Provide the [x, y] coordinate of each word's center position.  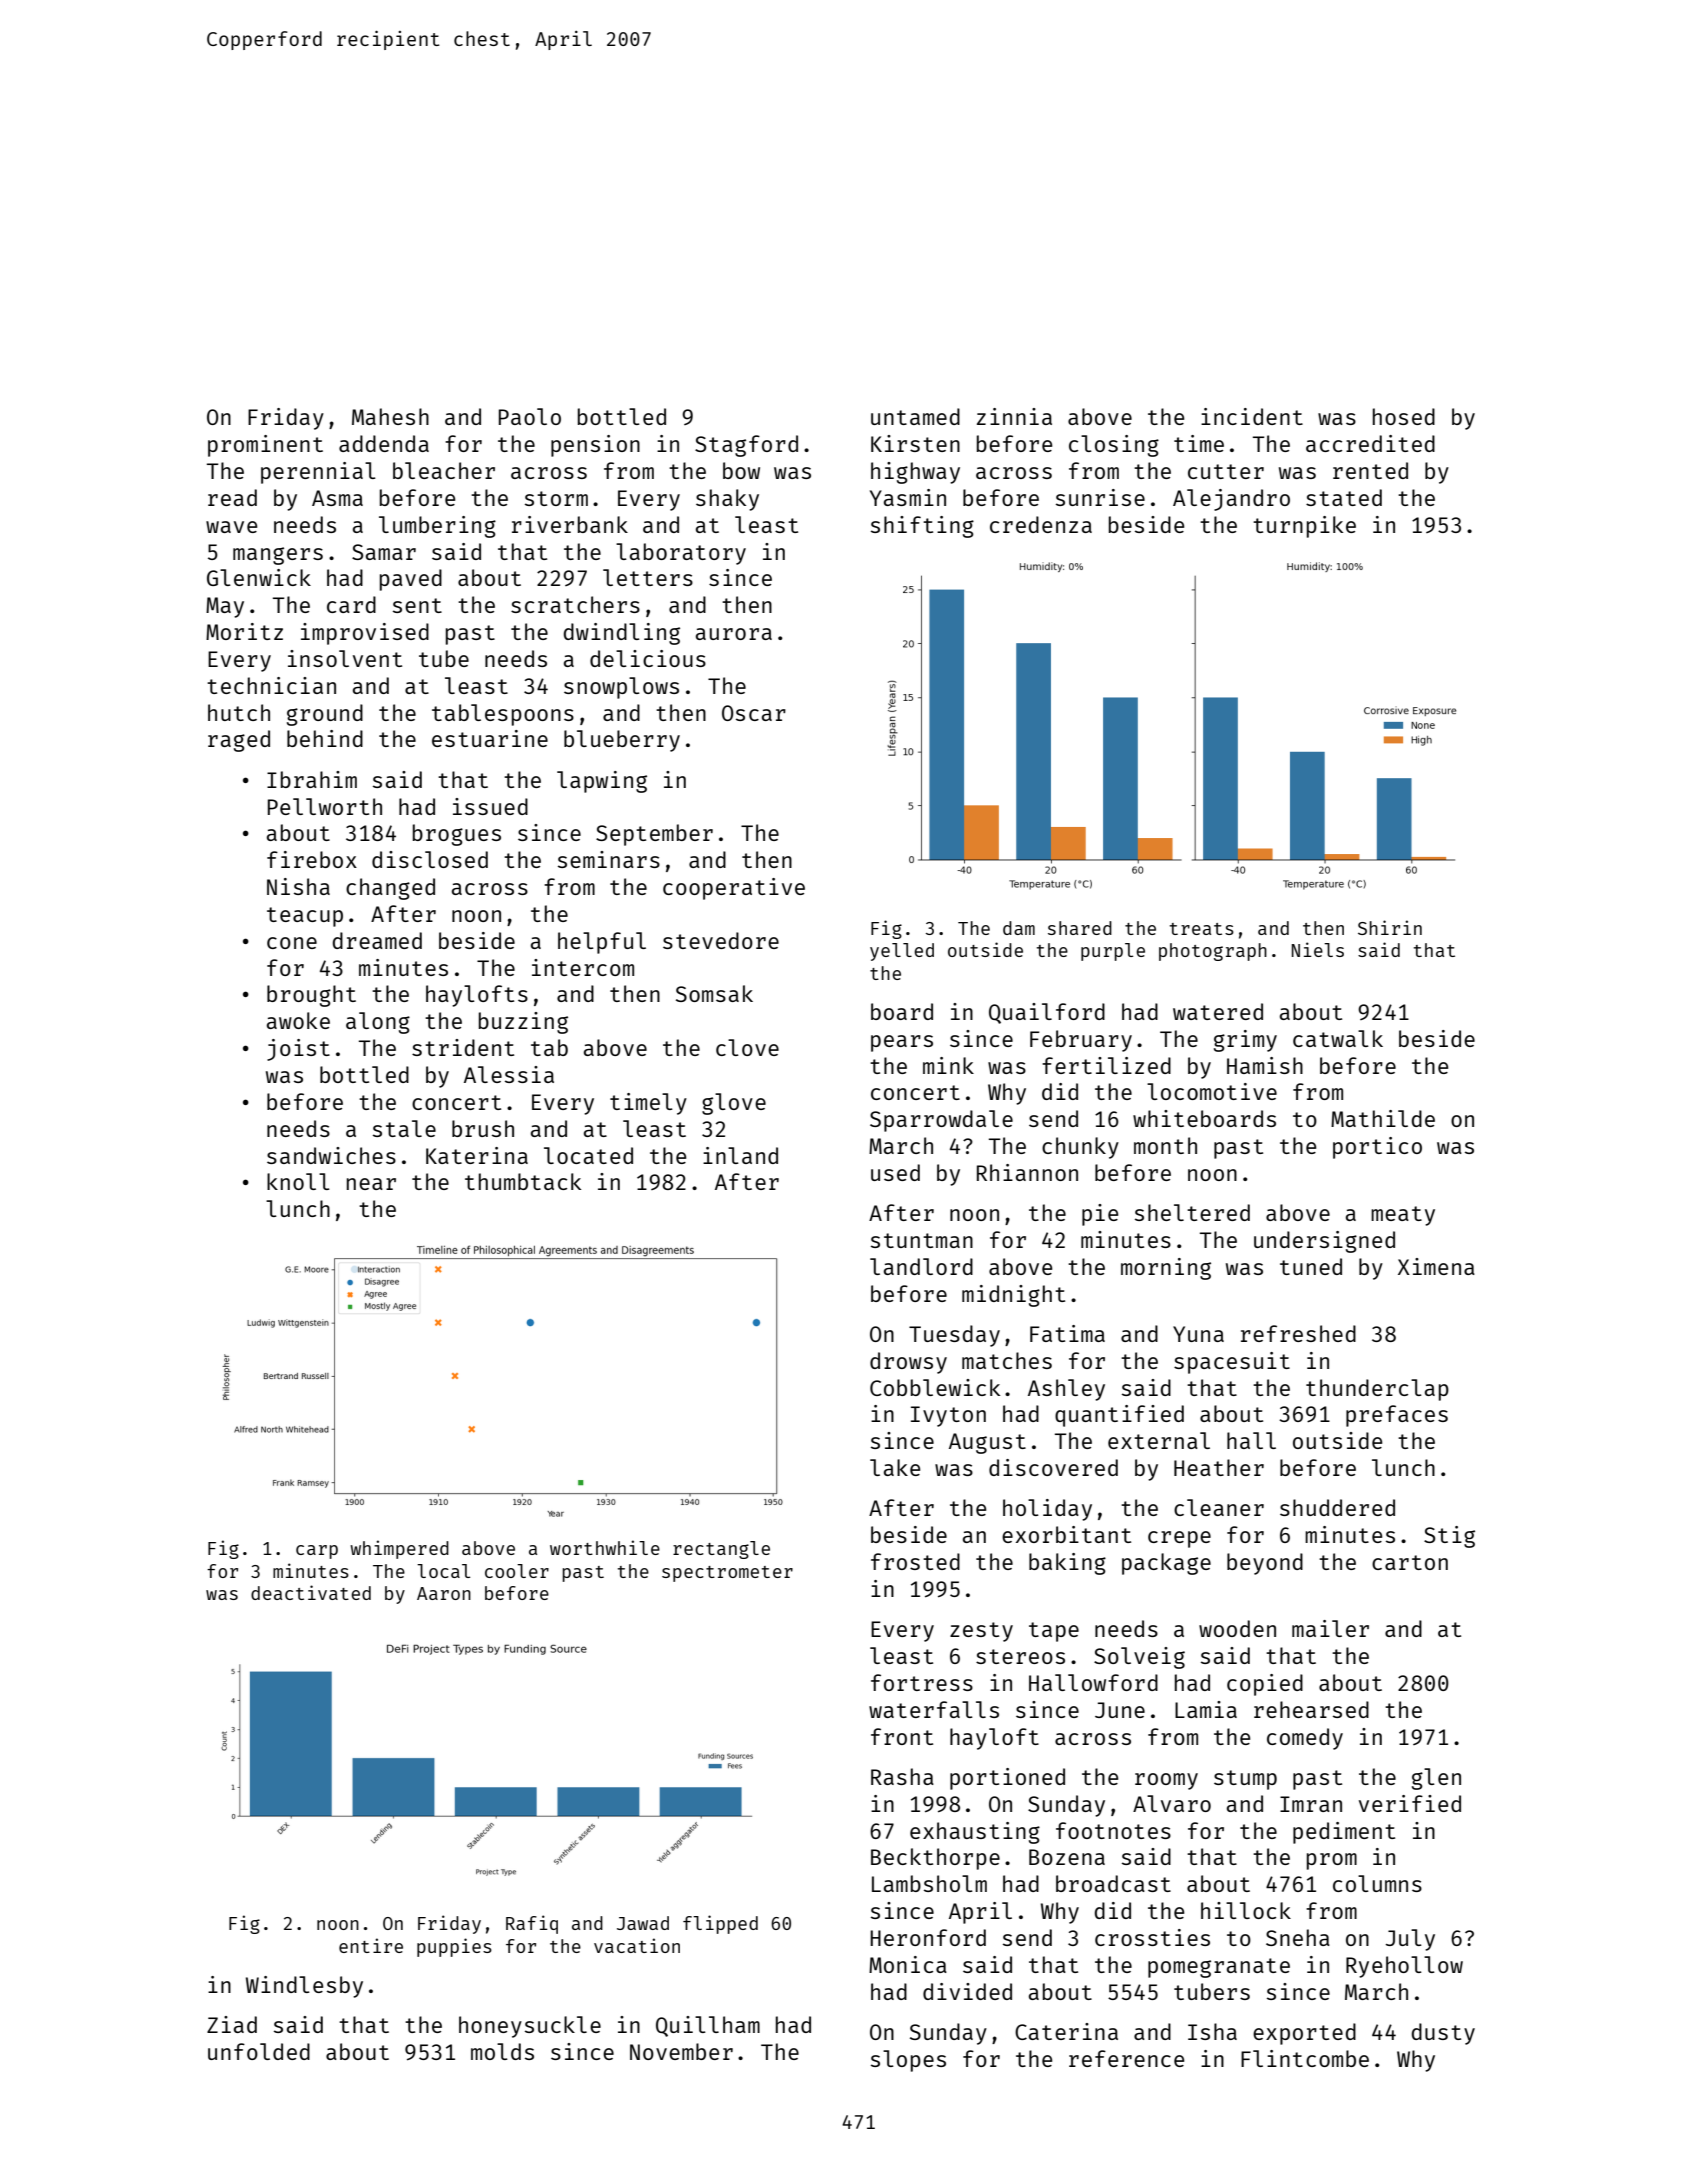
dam [1019, 928]
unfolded [259, 2051]
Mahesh [390, 416]
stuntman [922, 1240]
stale [404, 1128]
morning [1166, 1269]
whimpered [399, 1549]
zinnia [1014, 416]
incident [1252, 416]
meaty [1403, 1216]
